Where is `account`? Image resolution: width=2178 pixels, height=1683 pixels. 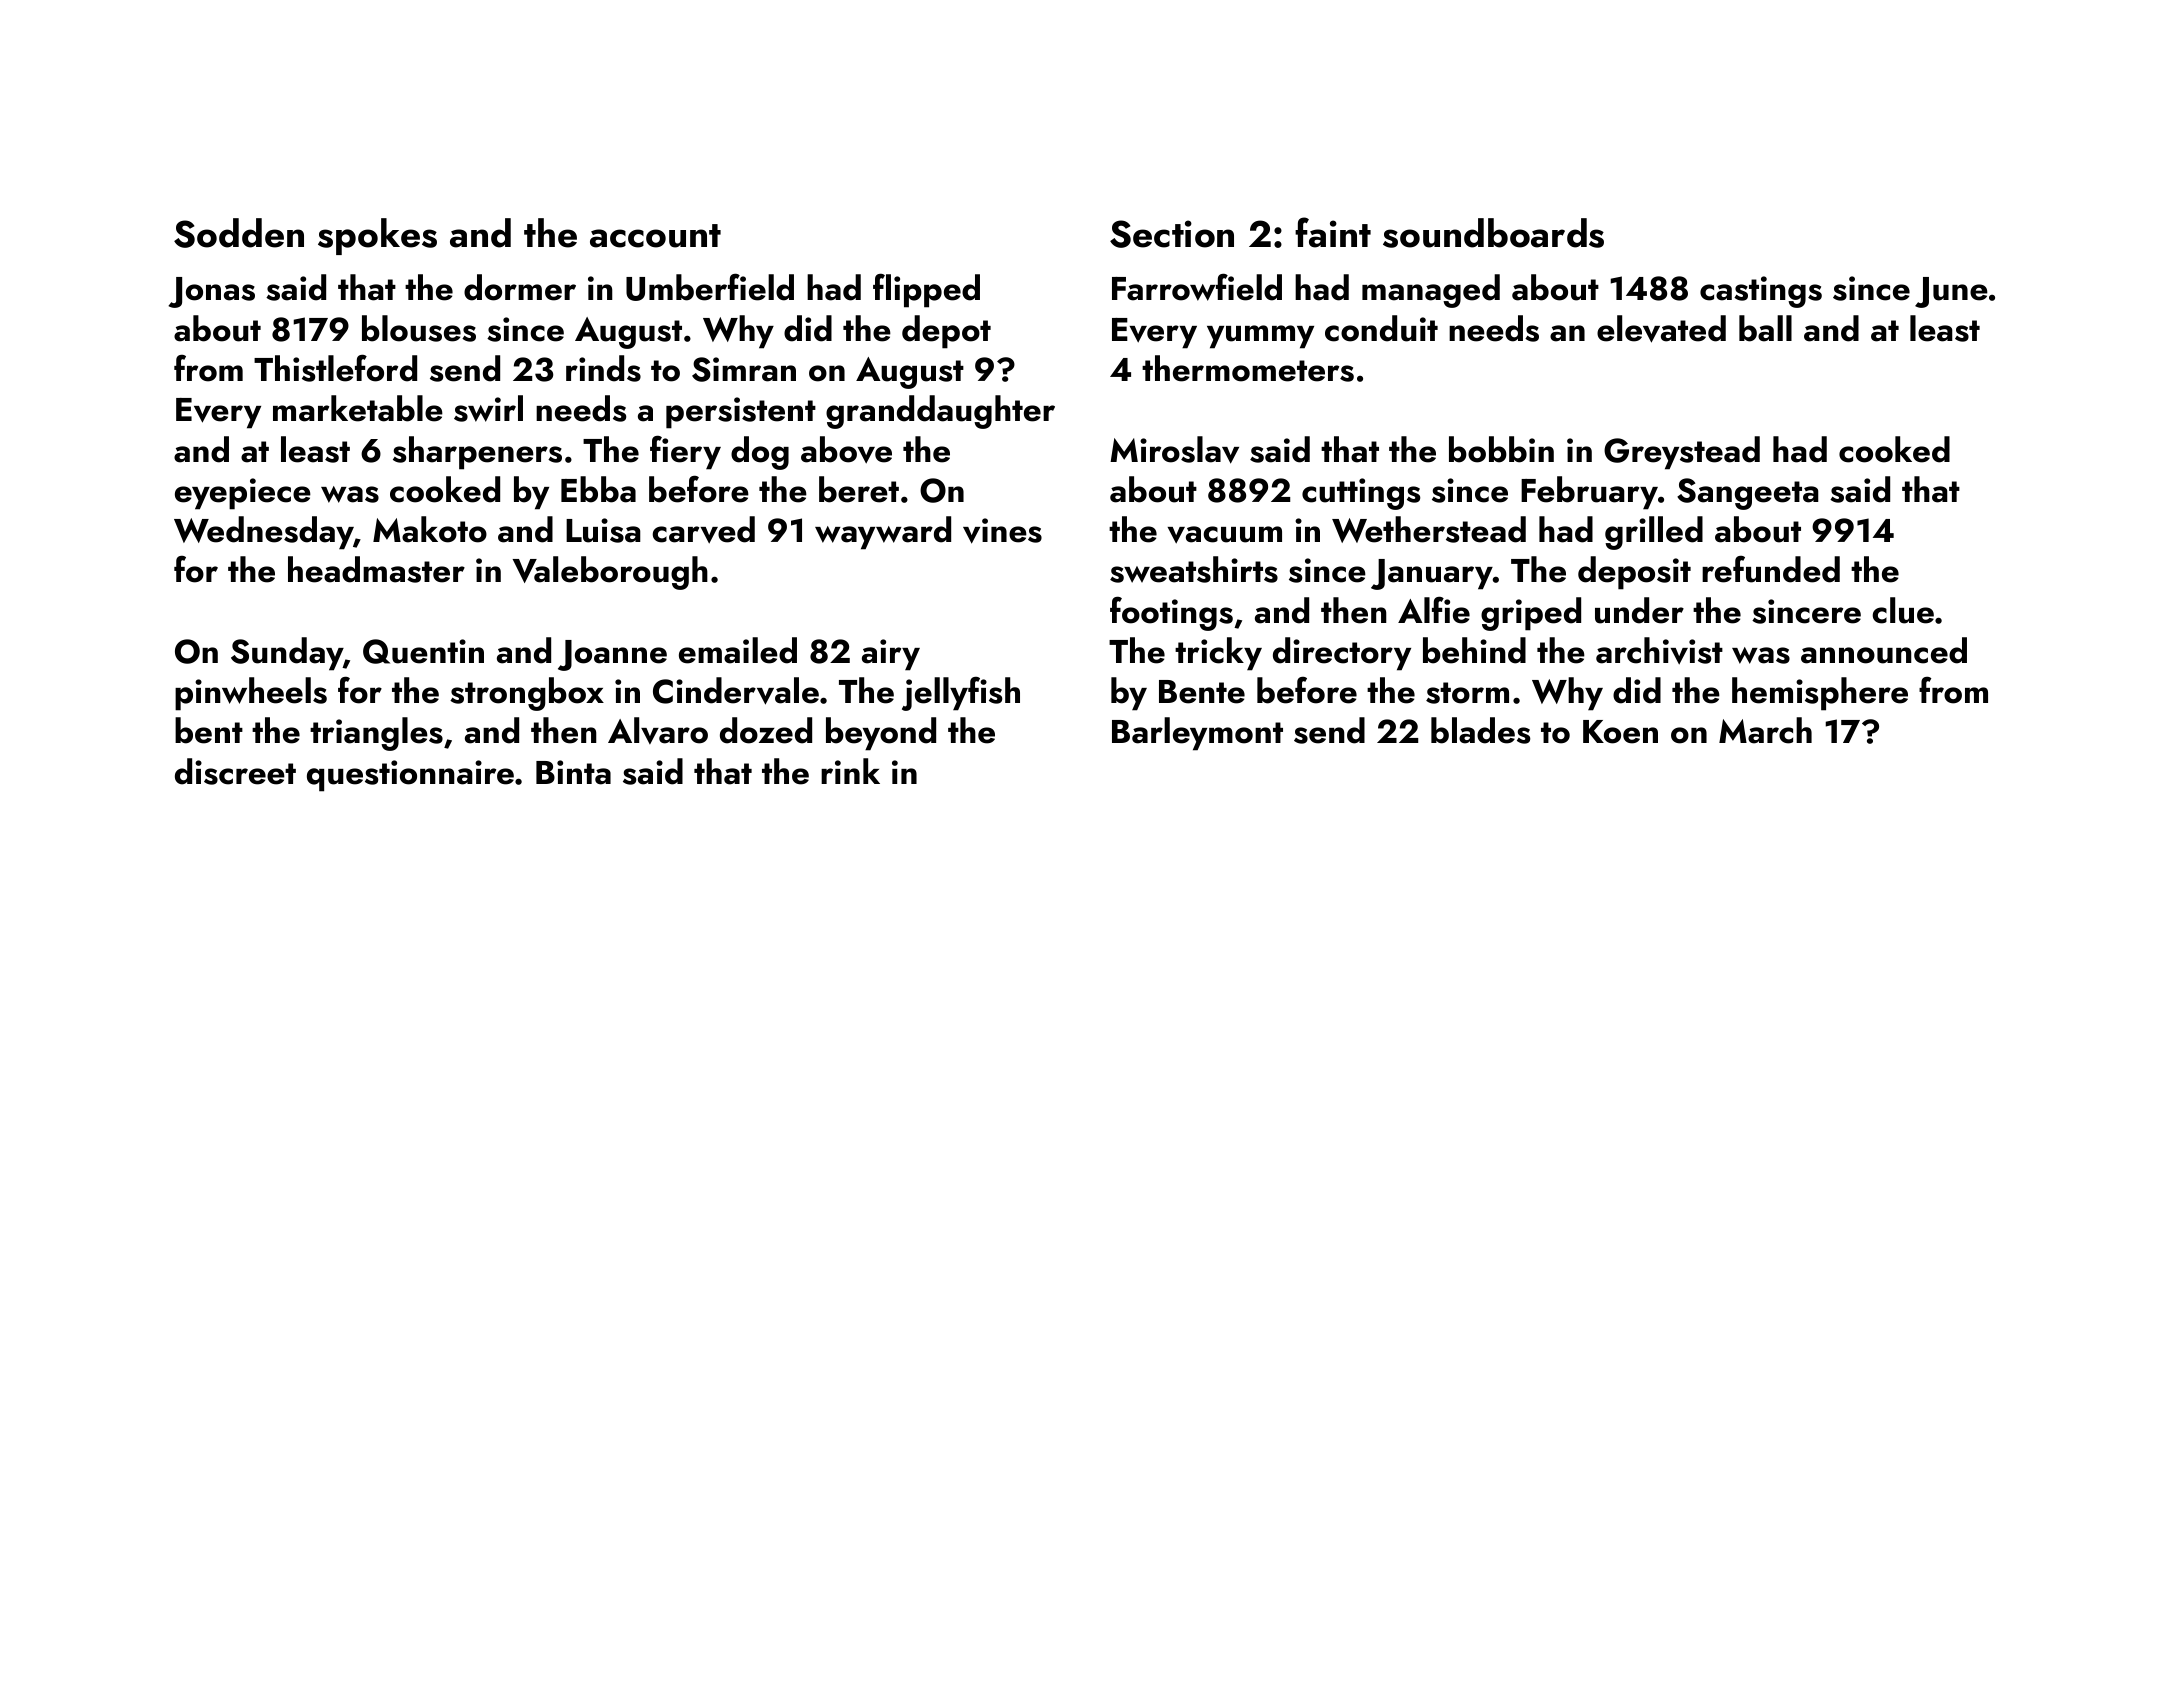
account is located at coordinates (655, 236).
